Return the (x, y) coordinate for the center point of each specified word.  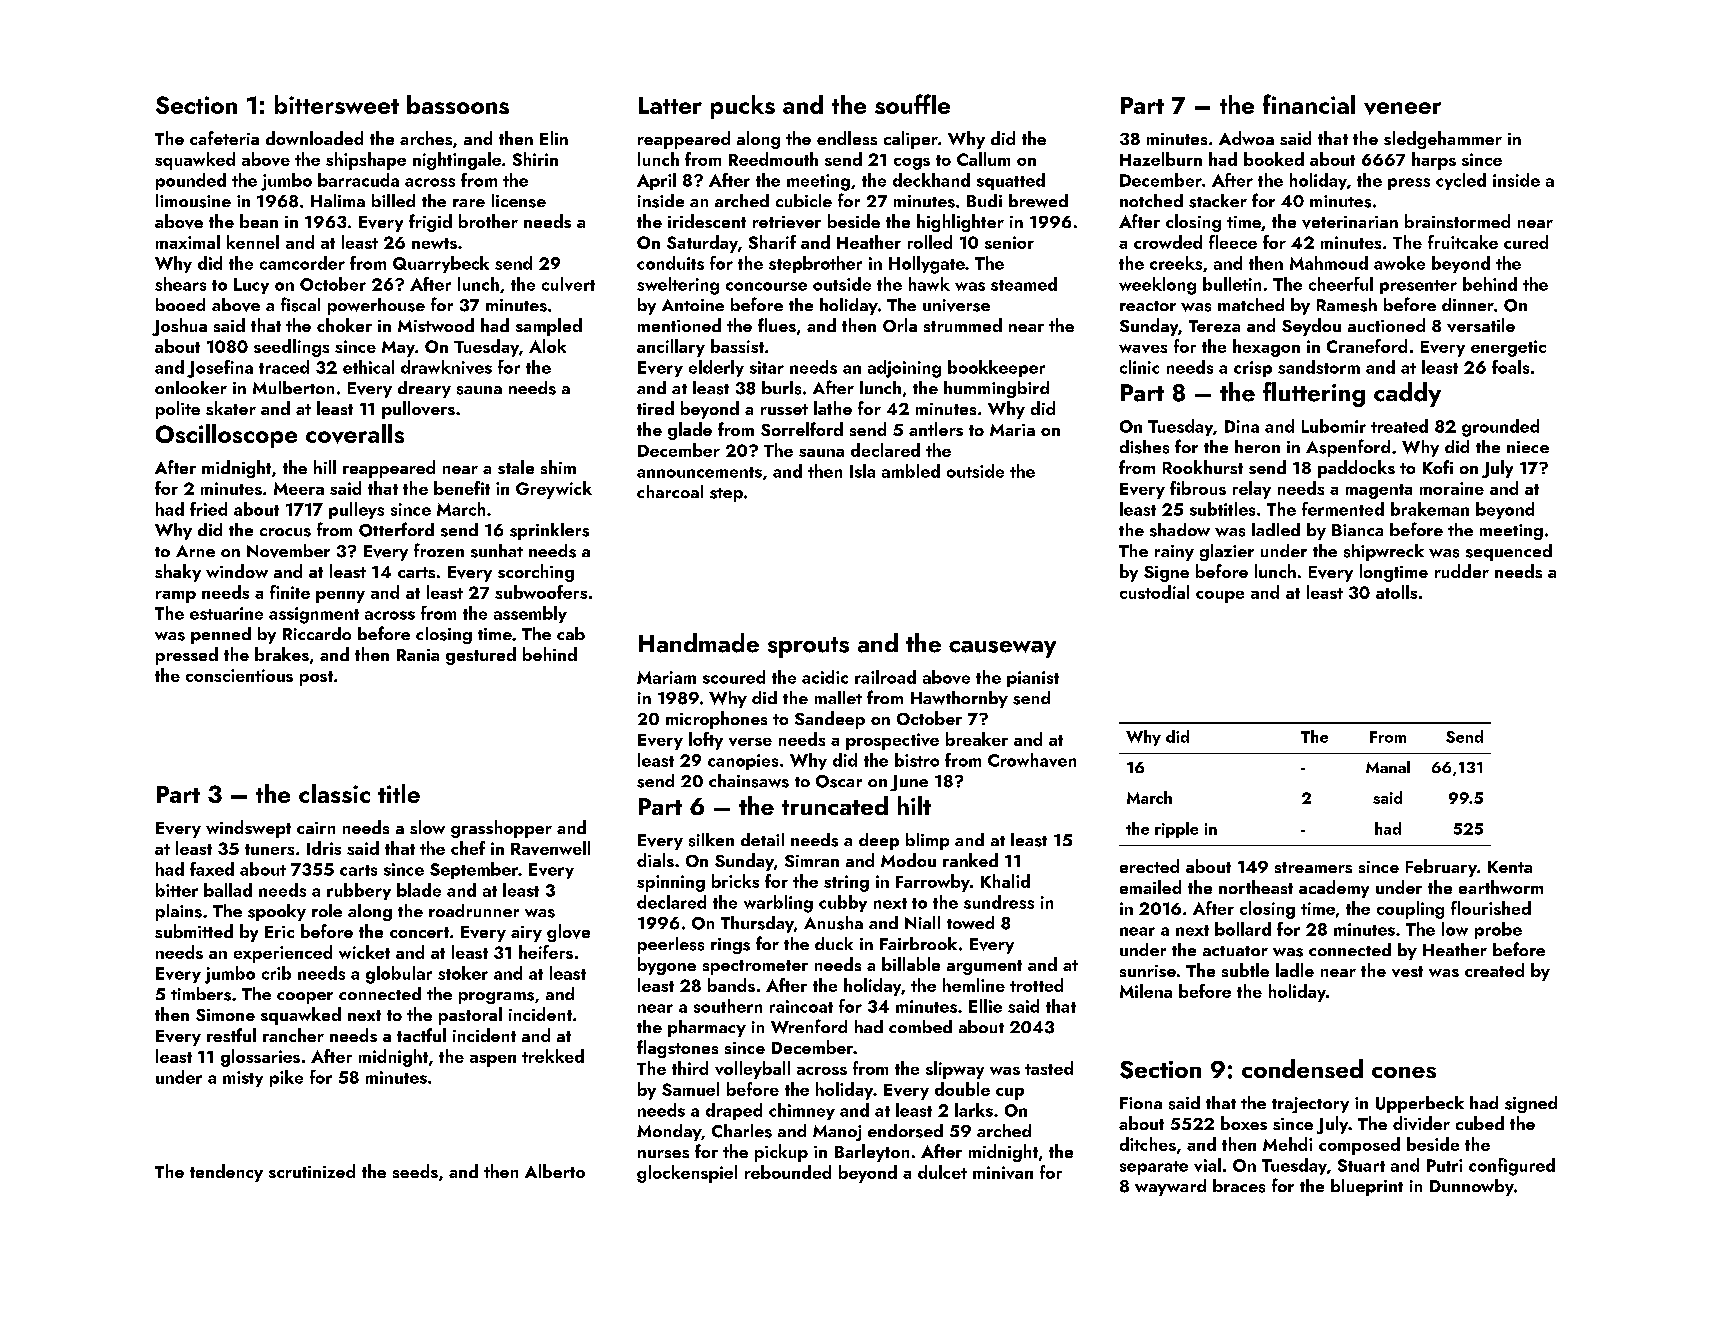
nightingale (457, 161)
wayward (1170, 1187)
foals (1510, 367)
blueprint (1367, 1187)
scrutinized (312, 1171)
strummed (963, 325)
